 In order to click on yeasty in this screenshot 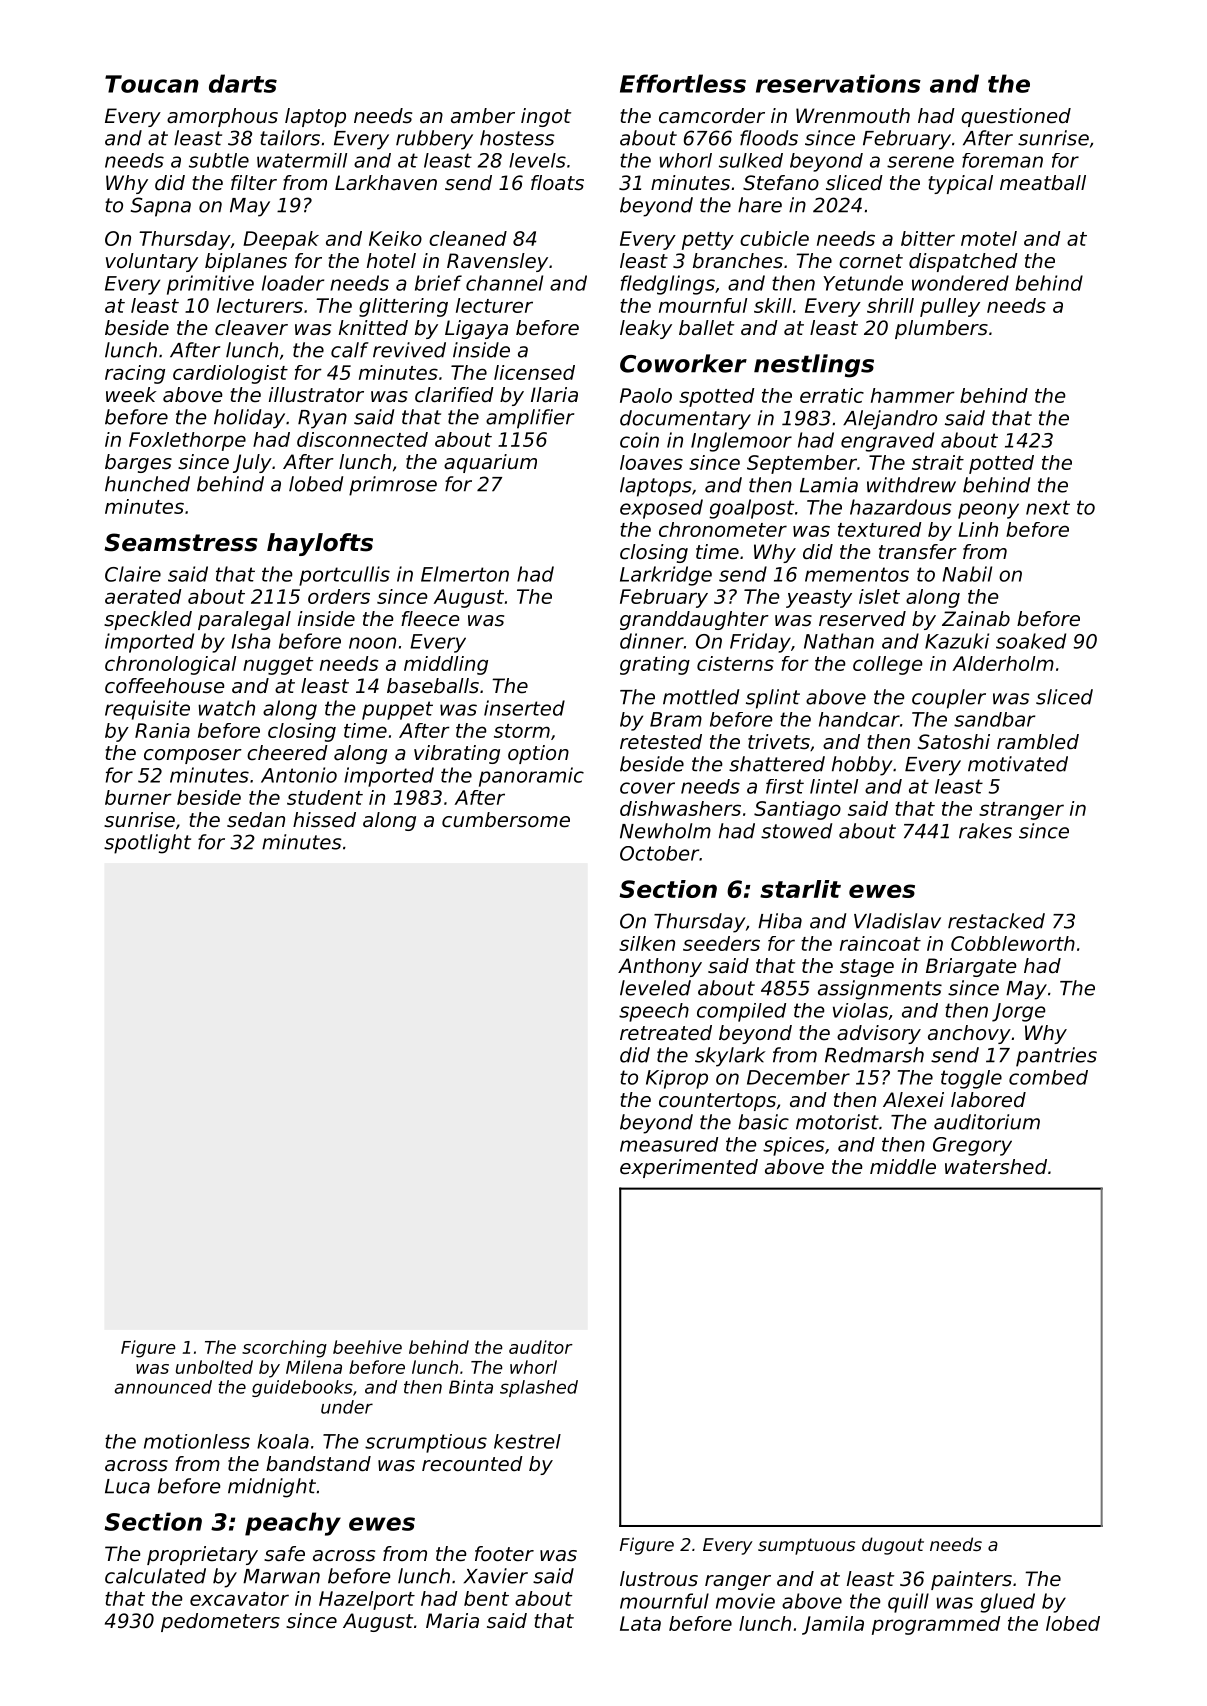, I will do `click(819, 599)`.
